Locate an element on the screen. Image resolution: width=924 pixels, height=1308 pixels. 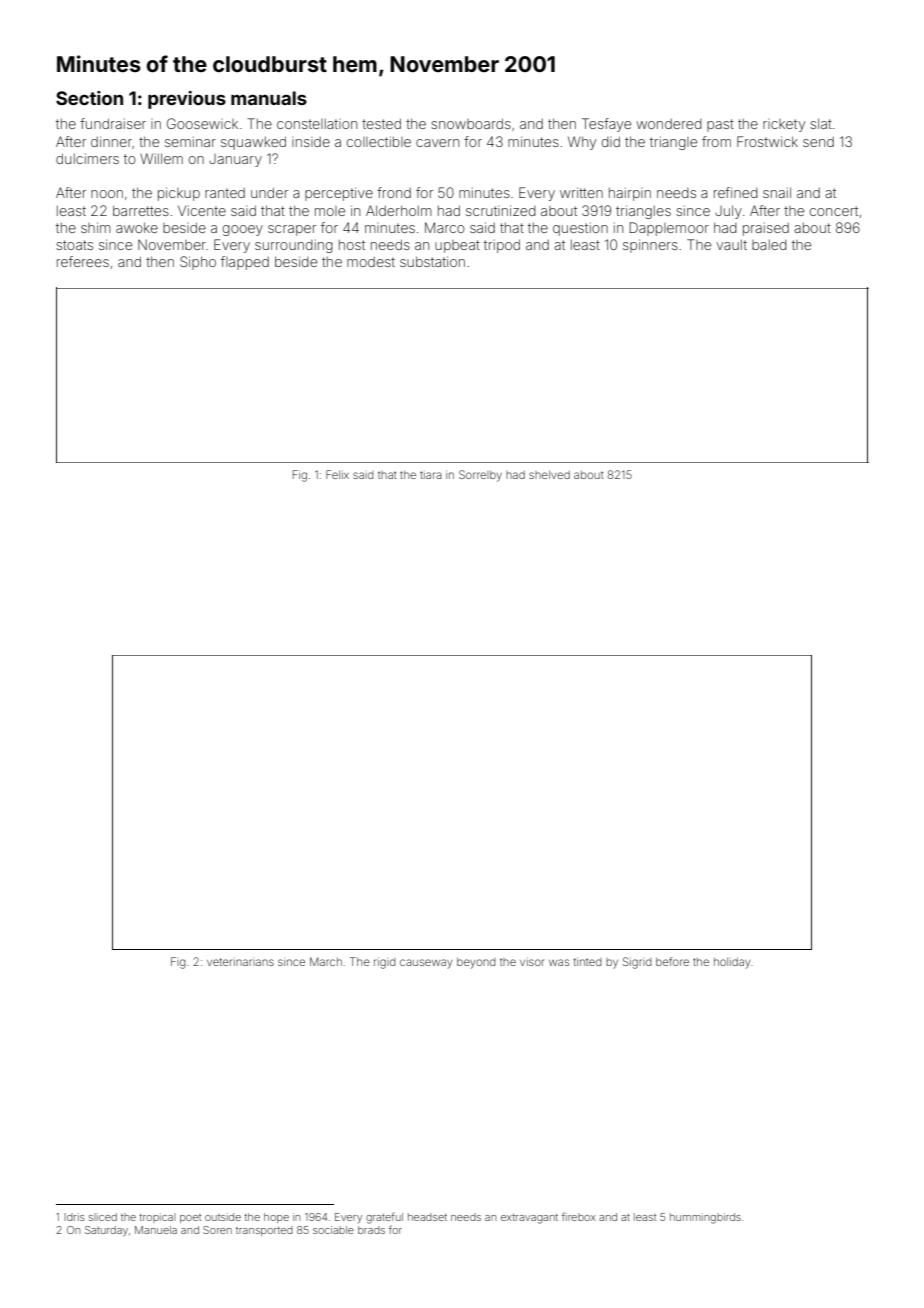
visor is located at coordinates (532, 961).
